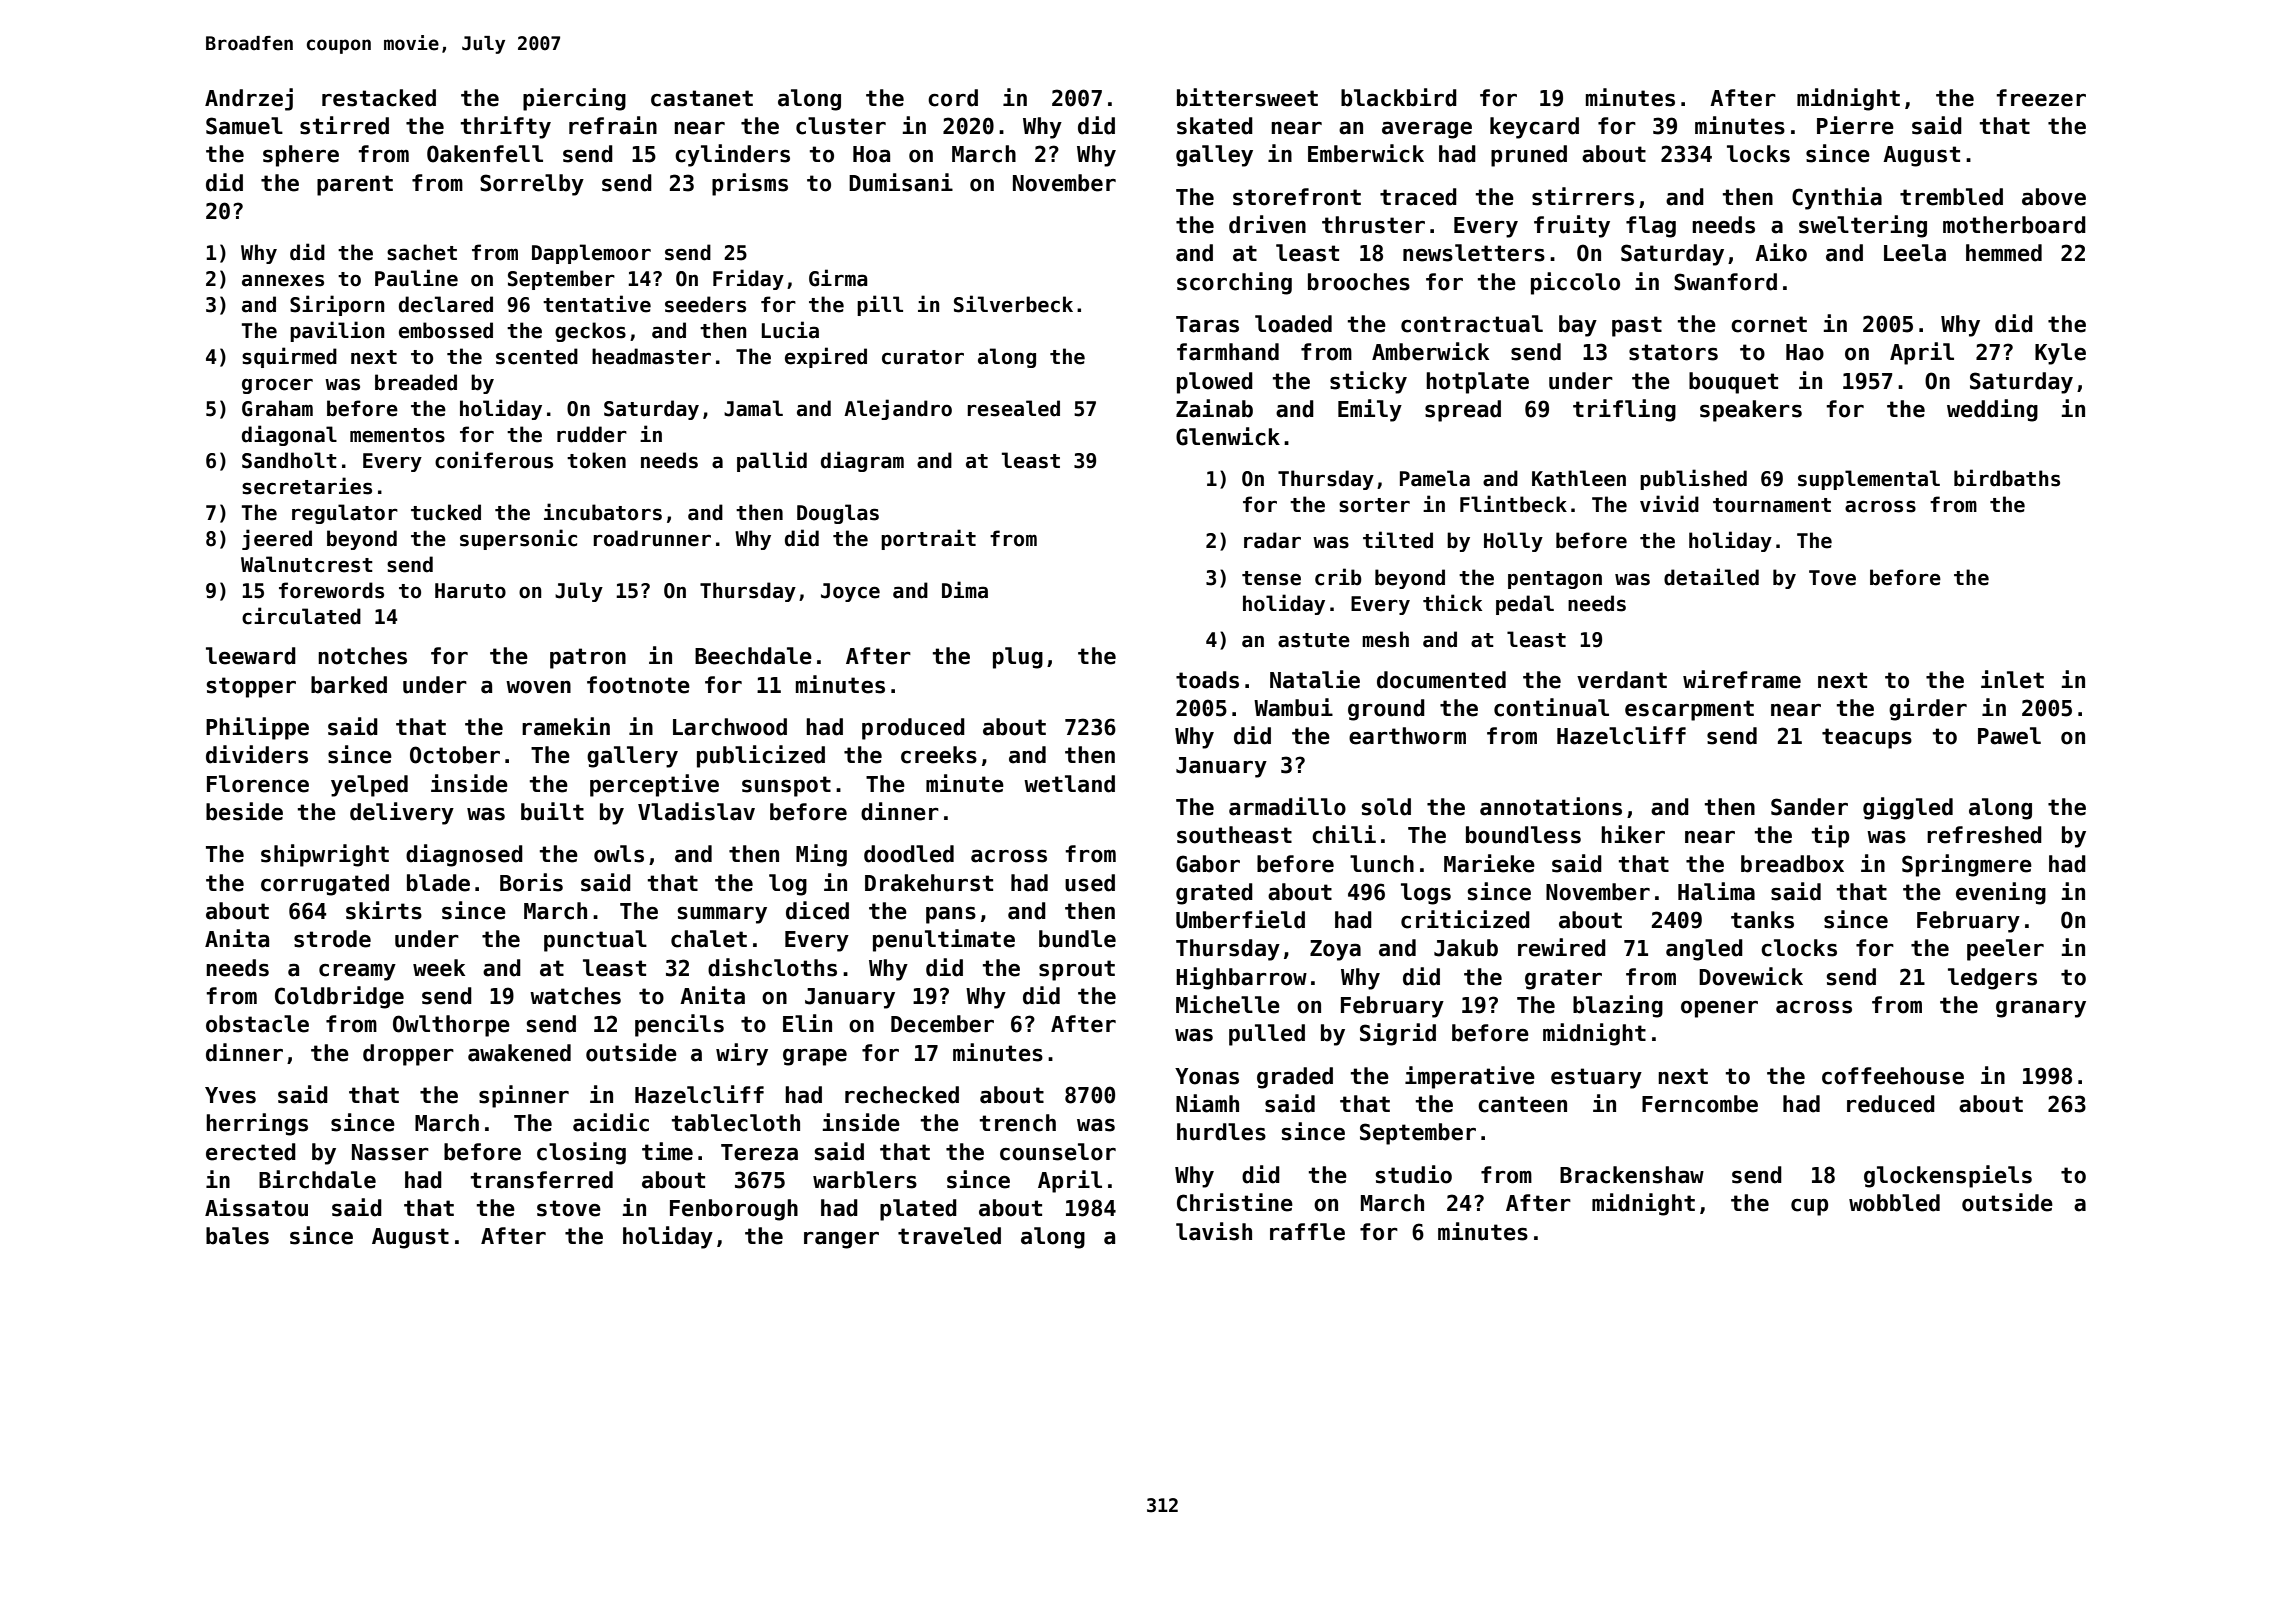  I want to click on ramekin, so click(566, 726).
